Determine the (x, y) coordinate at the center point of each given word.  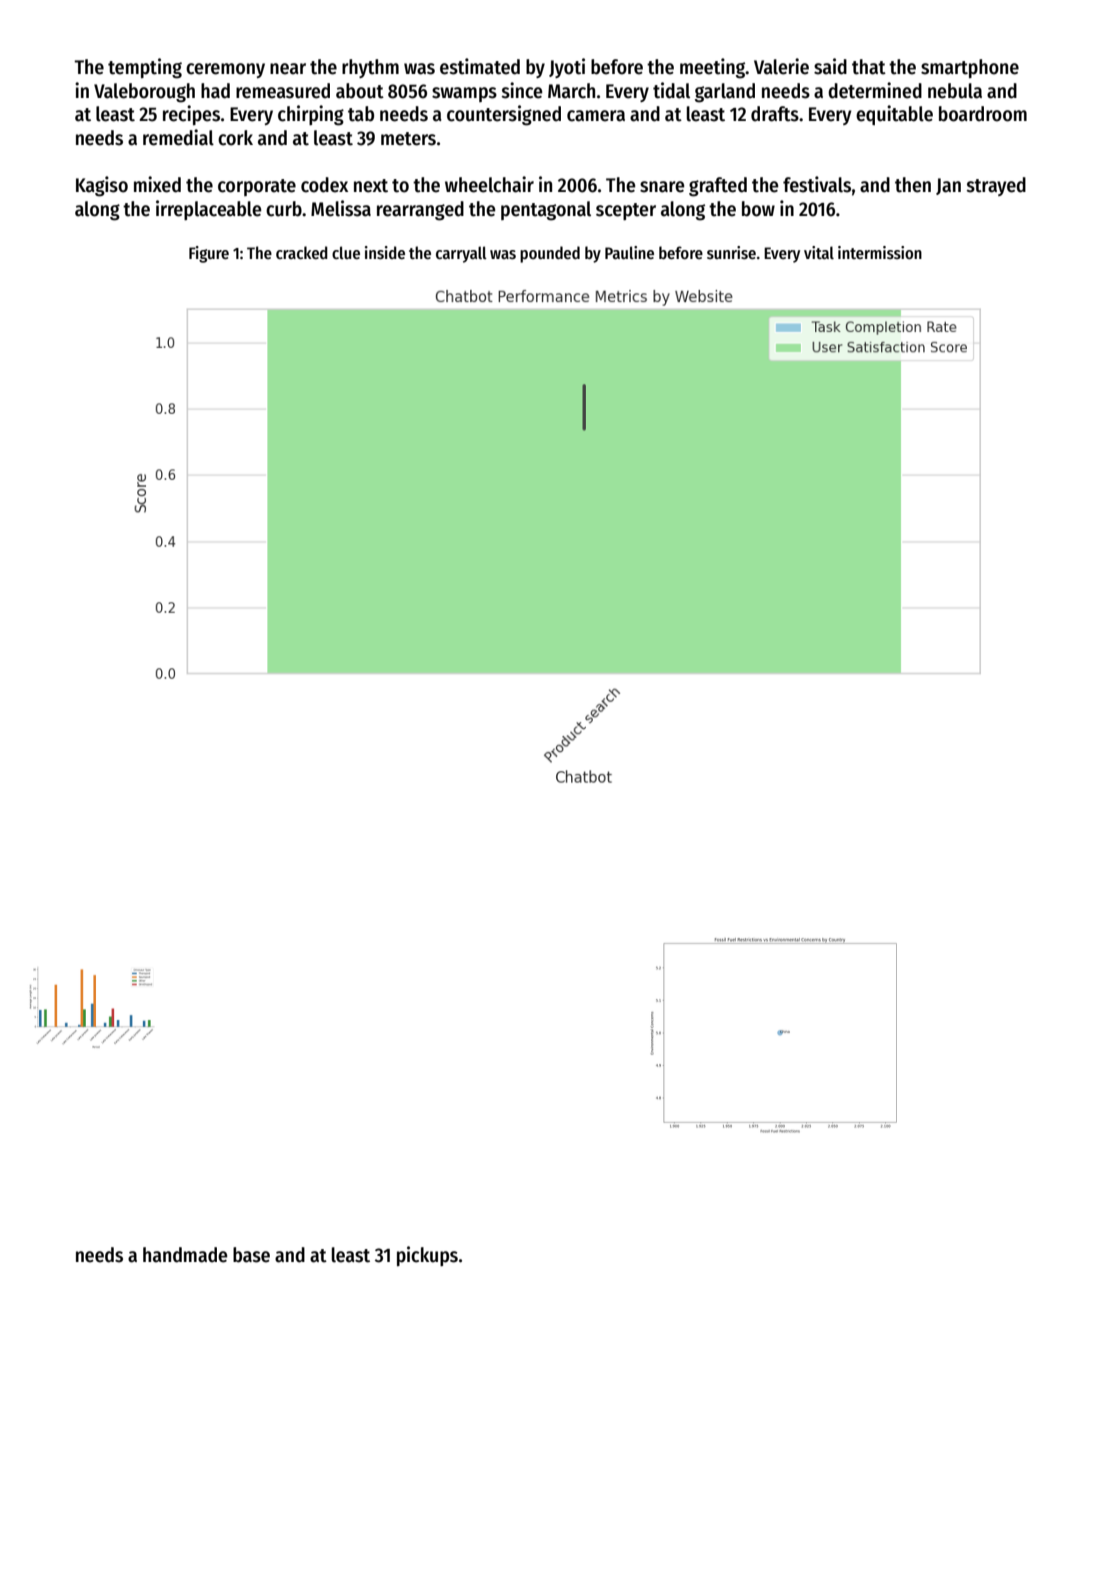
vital (819, 252)
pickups (427, 1256)
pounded (550, 254)
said (830, 66)
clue (346, 252)
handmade (185, 1255)
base (251, 1255)
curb (284, 209)
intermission (880, 252)
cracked (302, 252)
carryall (461, 254)
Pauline (629, 252)
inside (385, 253)
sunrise (731, 253)
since (522, 90)
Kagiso (102, 186)
